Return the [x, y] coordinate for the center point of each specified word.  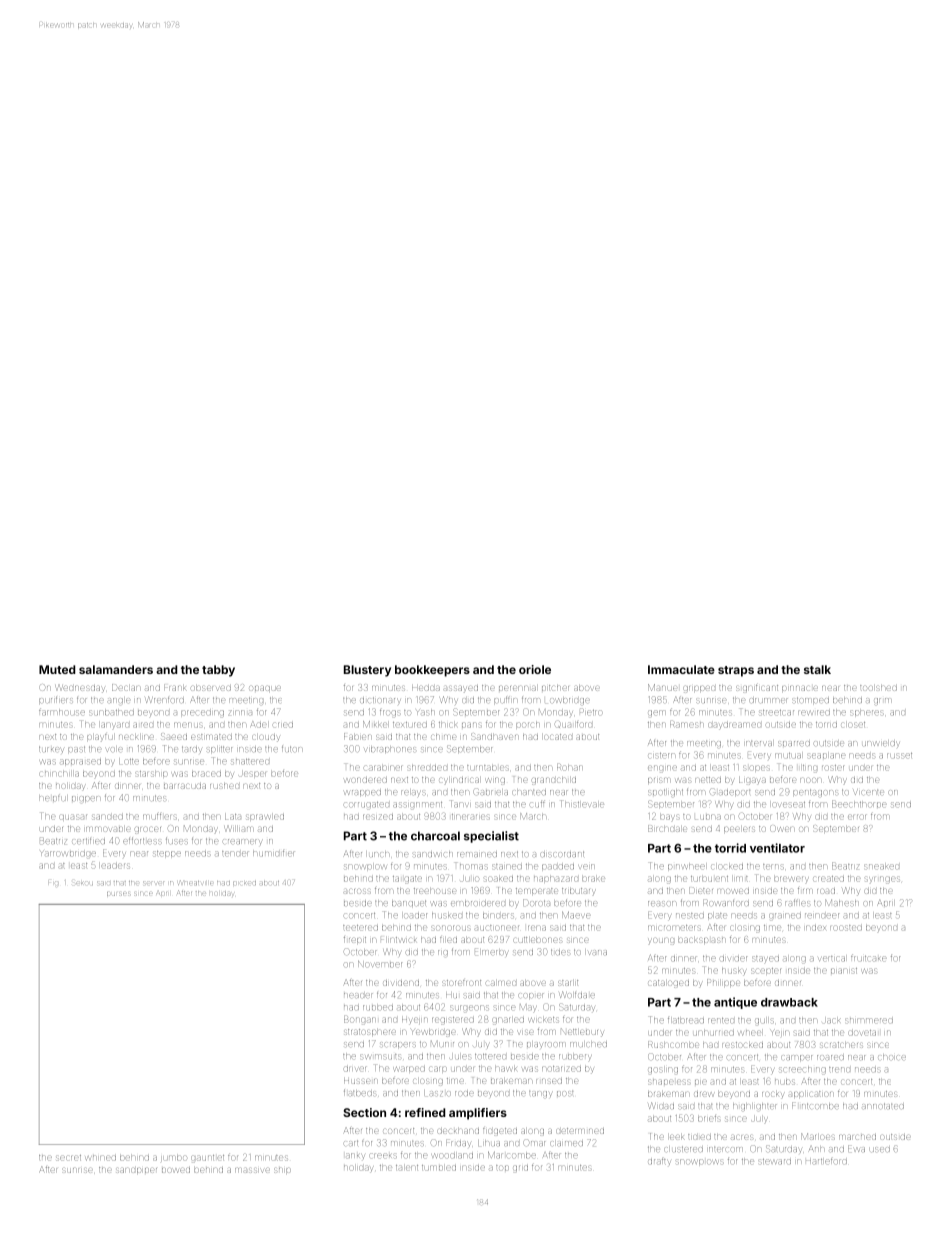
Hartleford [826, 1161]
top [502, 1168]
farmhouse [62, 711]
